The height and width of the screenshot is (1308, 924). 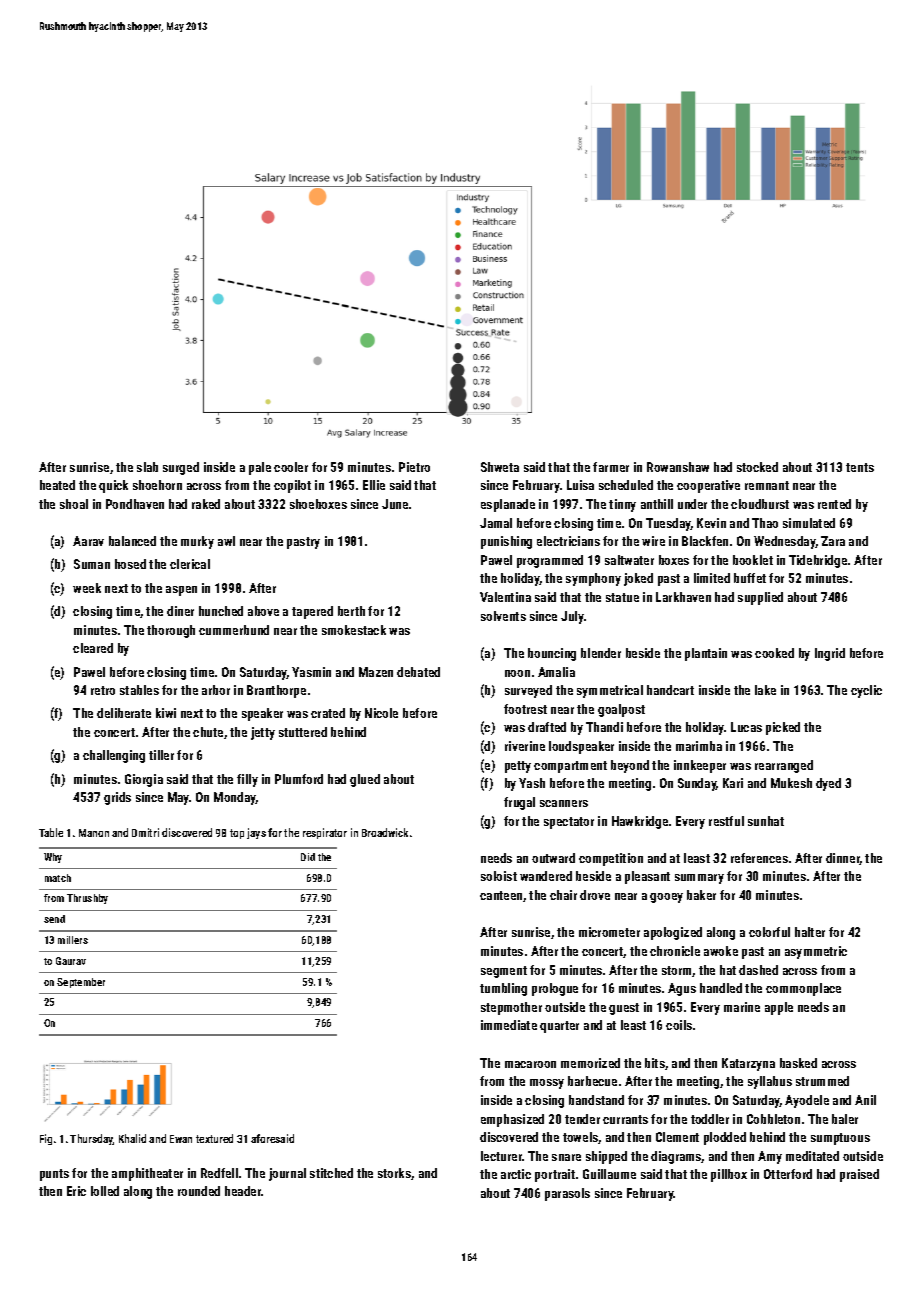 What do you see at coordinates (71, 961) in the screenshot?
I see `Gaurav` at bounding box center [71, 961].
